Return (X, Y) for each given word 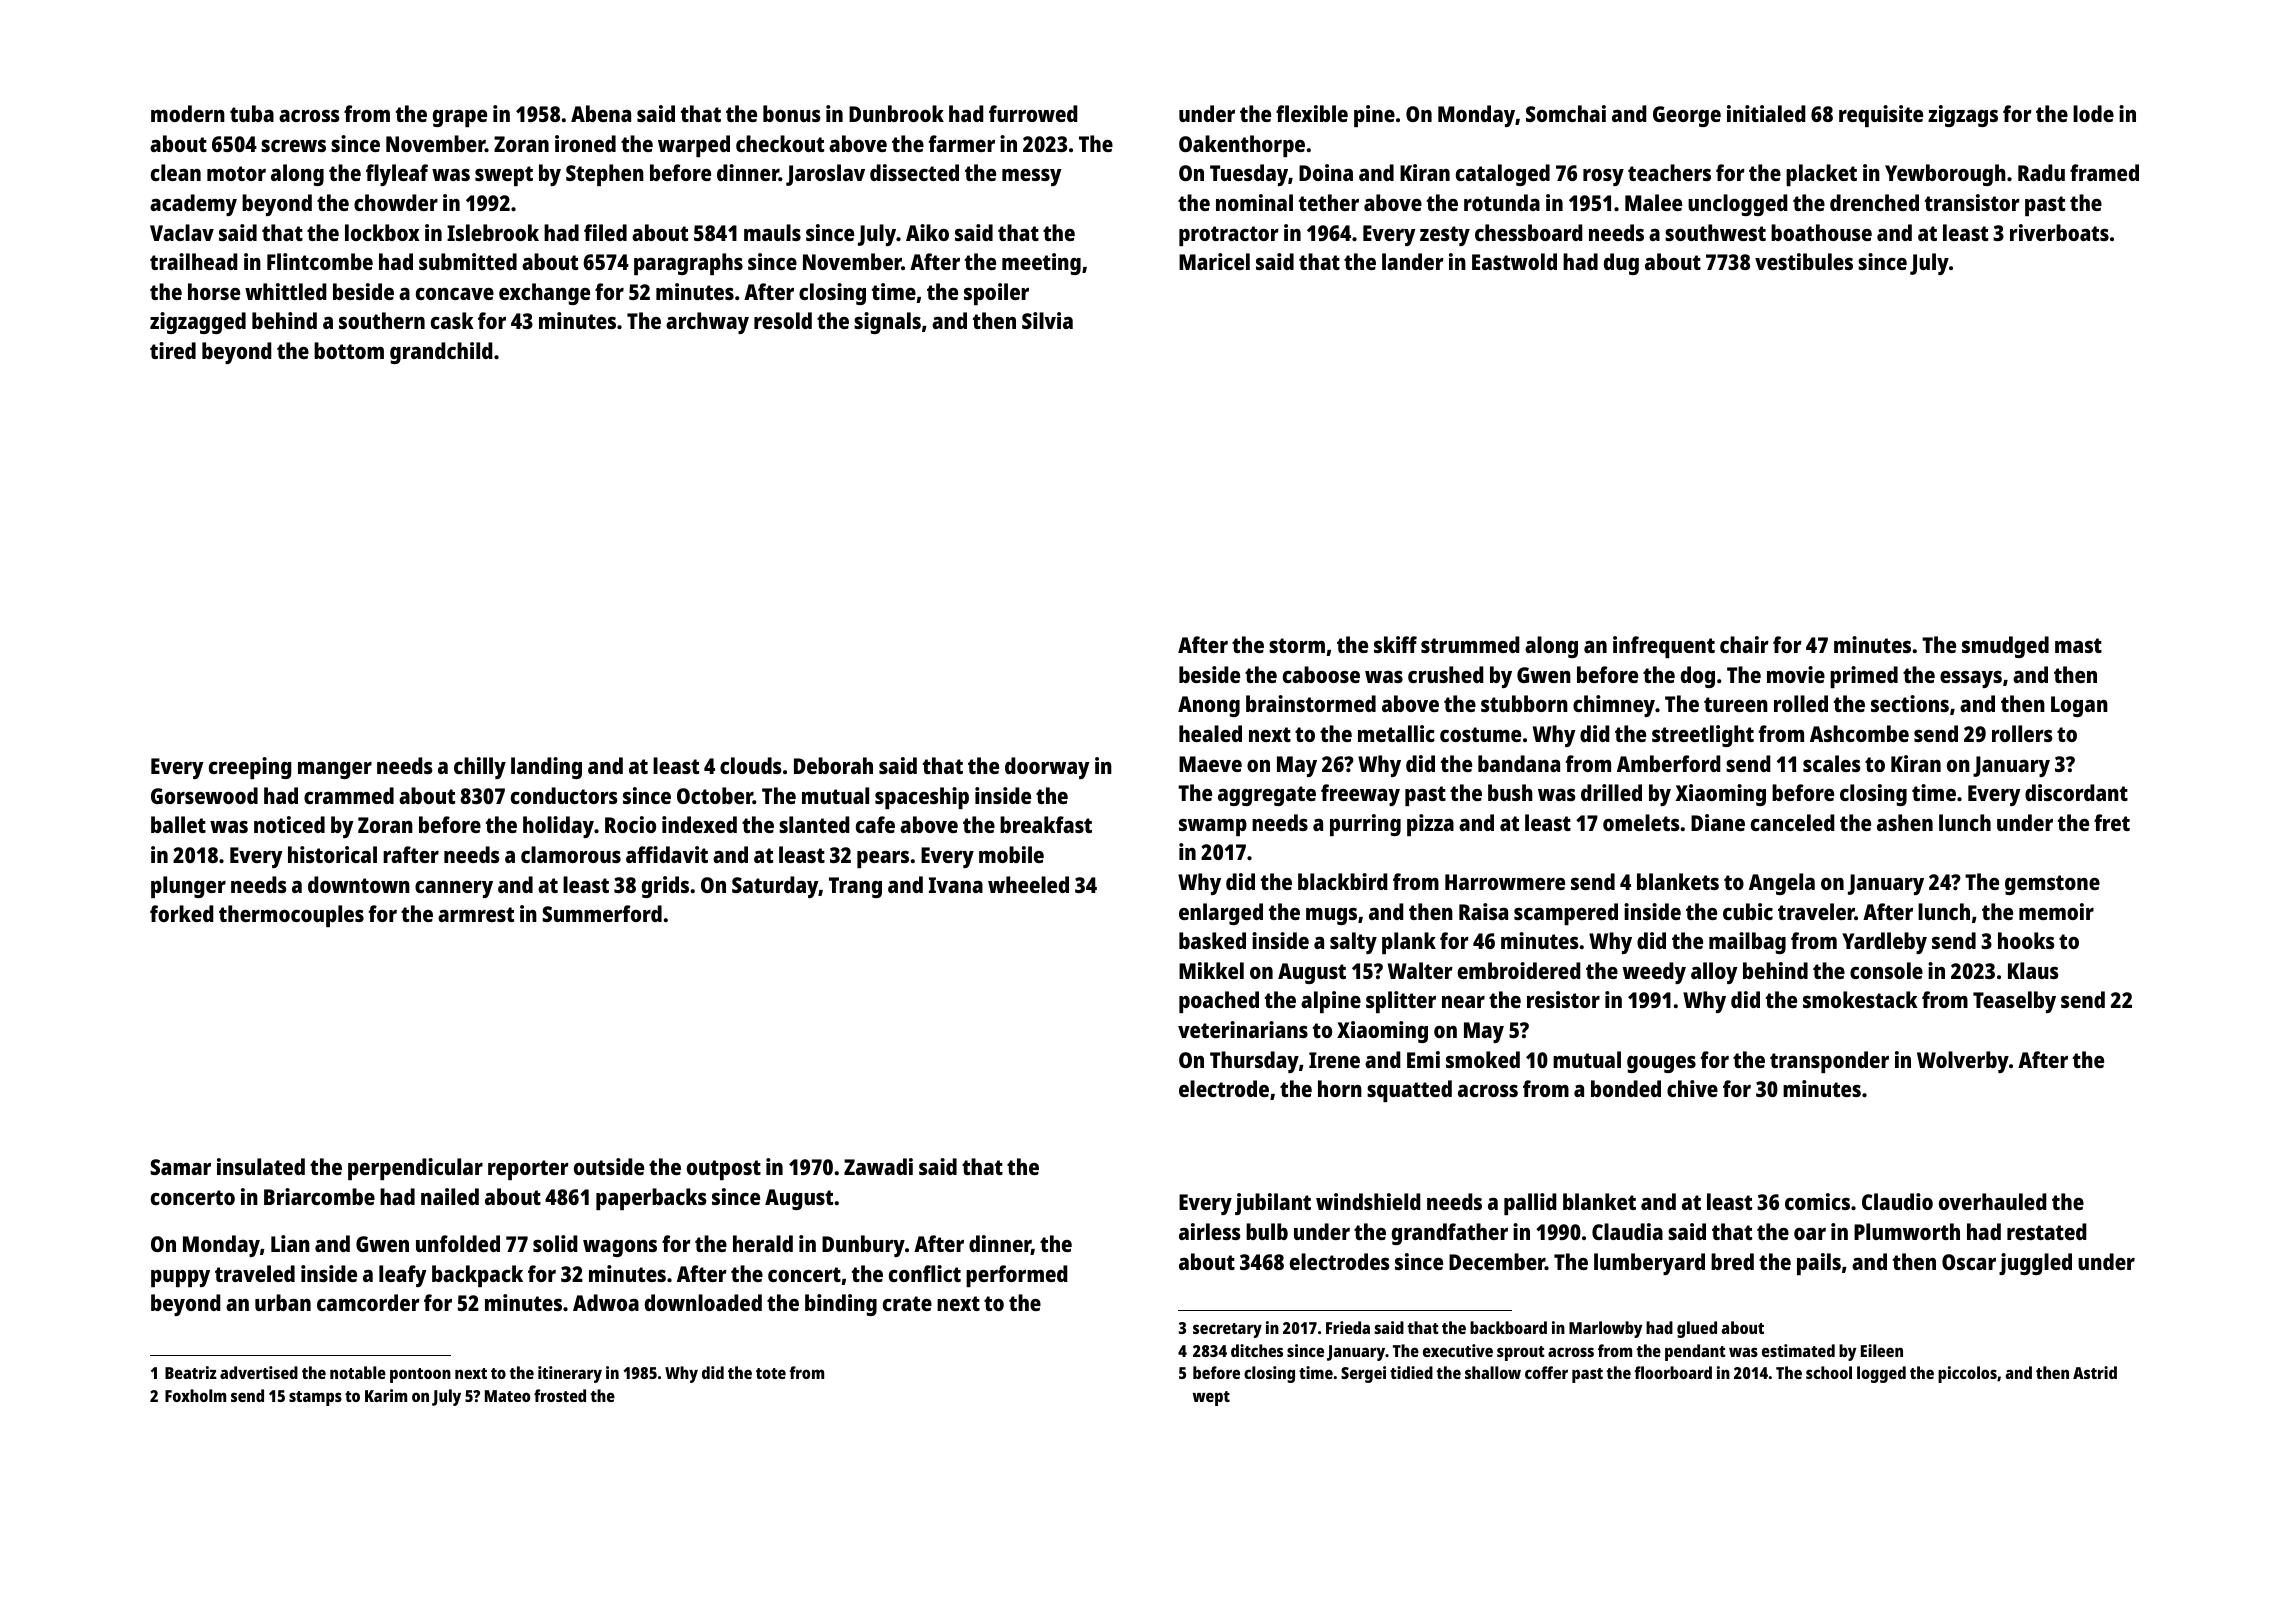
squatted (1409, 1091)
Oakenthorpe (1242, 146)
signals (887, 323)
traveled (255, 1273)
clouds (751, 765)
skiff (1395, 644)
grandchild (441, 353)
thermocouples (291, 916)
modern (188, 113)
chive (1692, 1088)
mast (2078, 645)
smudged (2005, 647)
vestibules (1804, 261)
